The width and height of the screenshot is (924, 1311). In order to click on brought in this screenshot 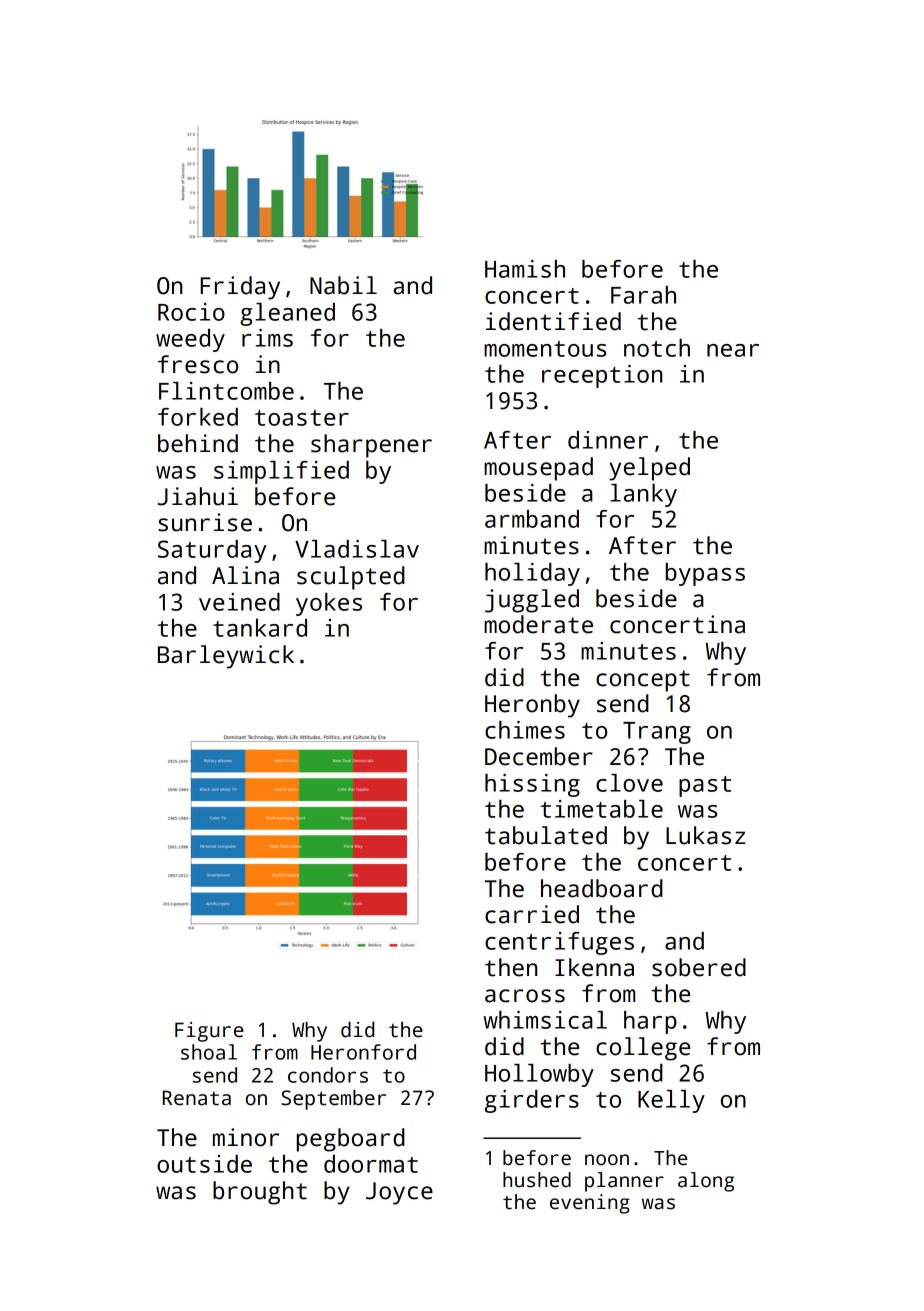, I will do `click(260, 1193)`.
